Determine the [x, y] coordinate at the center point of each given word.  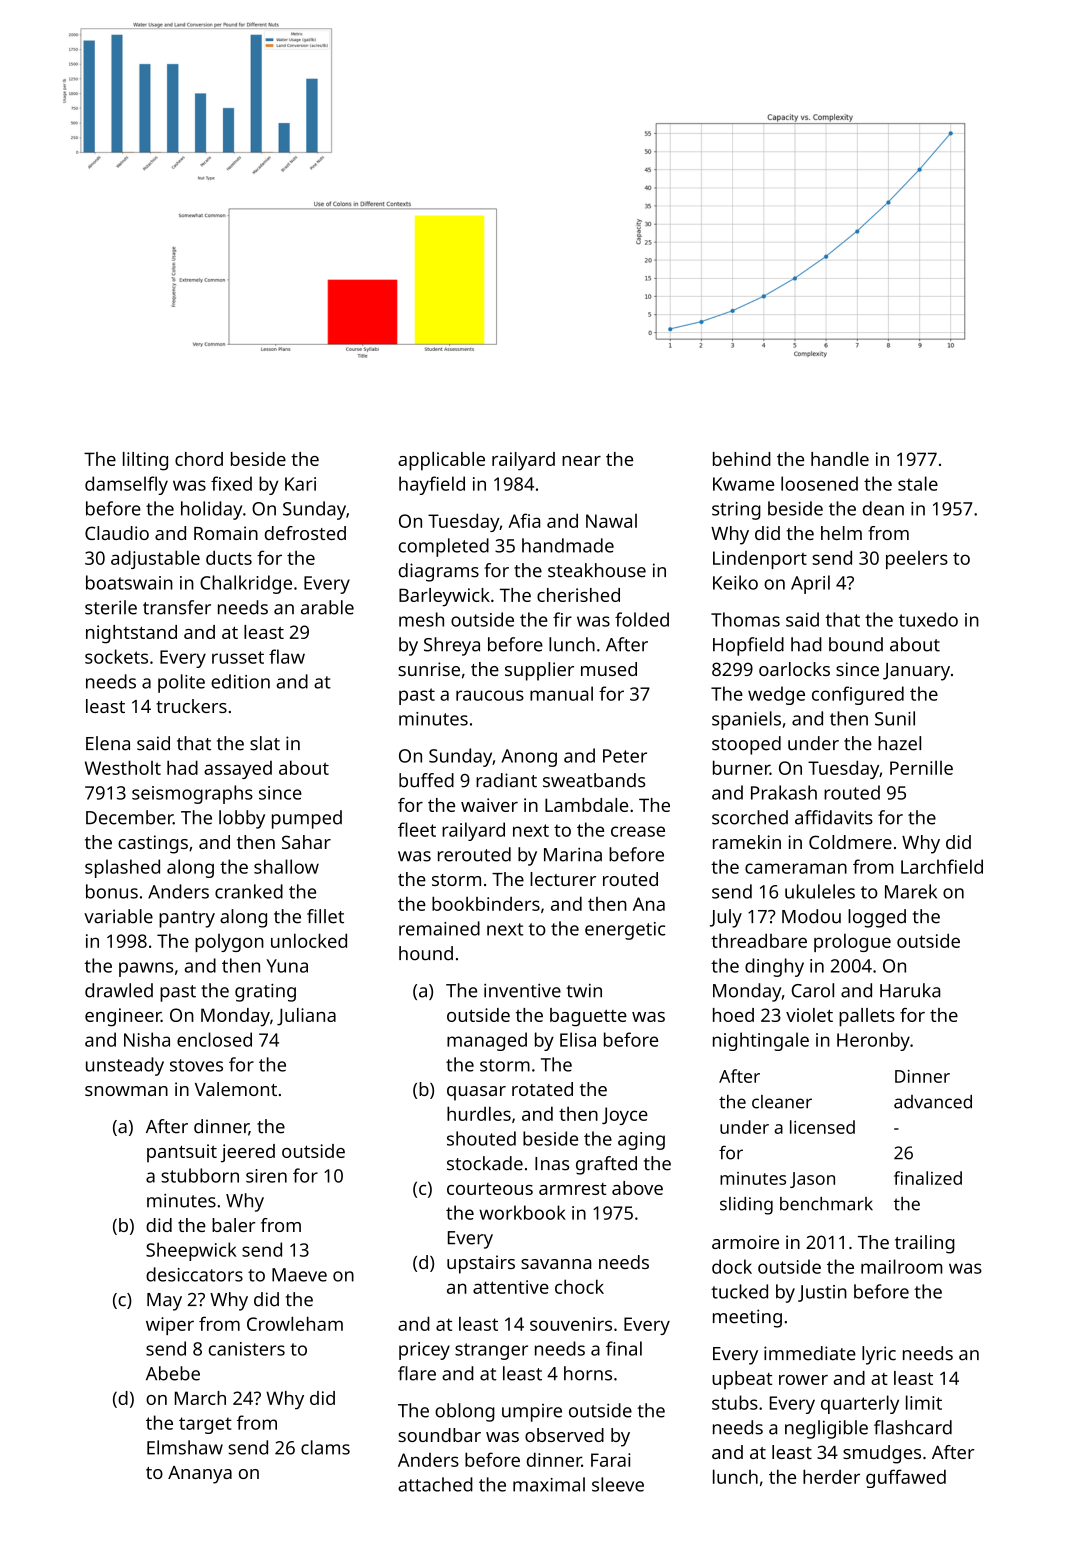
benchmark [826, 1204]
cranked [249, 891]
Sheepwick [191, 1251]
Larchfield [942, 866]
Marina [573, 855]
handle [840, 459]
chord [199, 459]
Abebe [173, 1373]
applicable [441, 461]
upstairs [481, 1264]
